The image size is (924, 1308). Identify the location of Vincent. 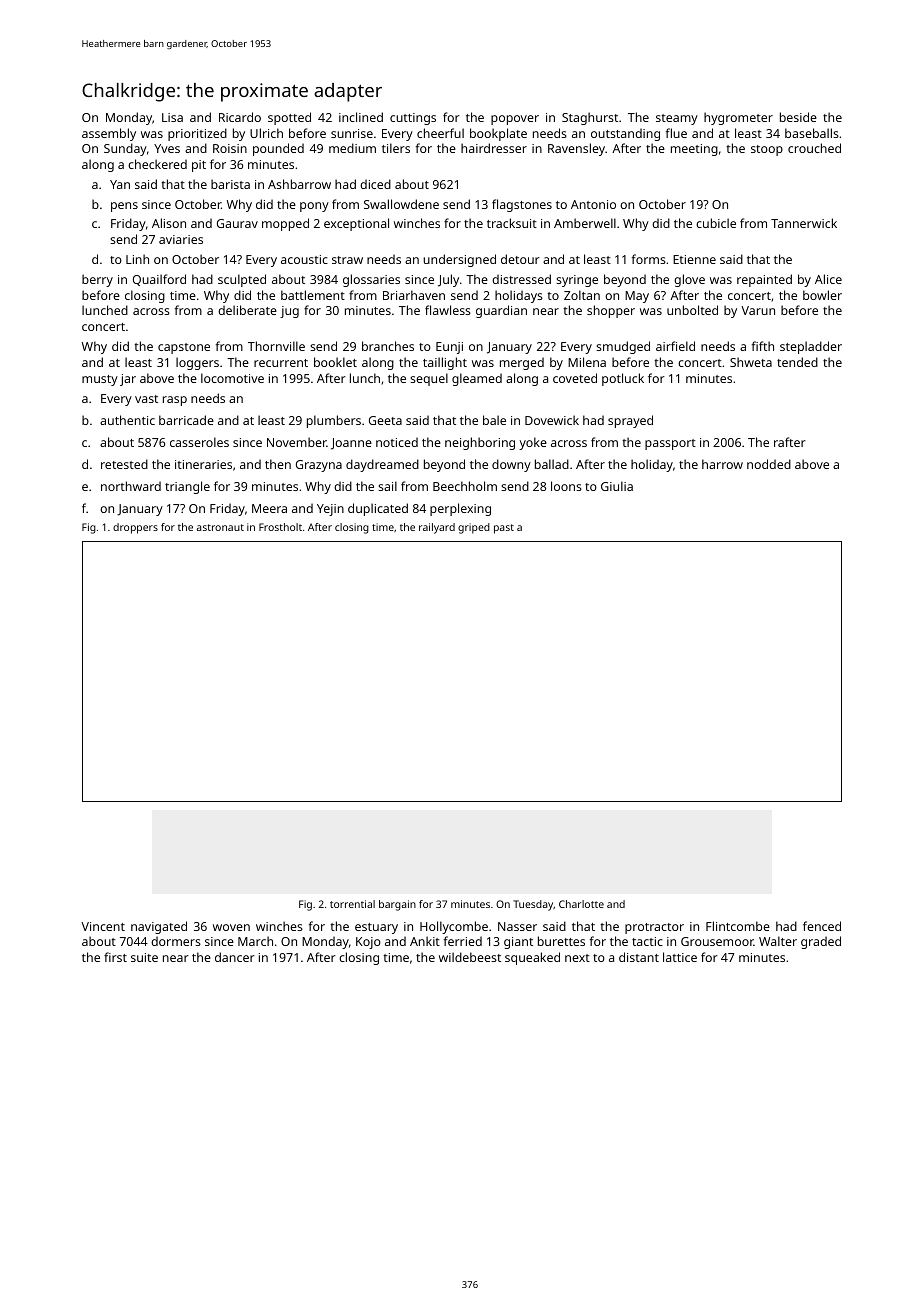
(103, 926).
